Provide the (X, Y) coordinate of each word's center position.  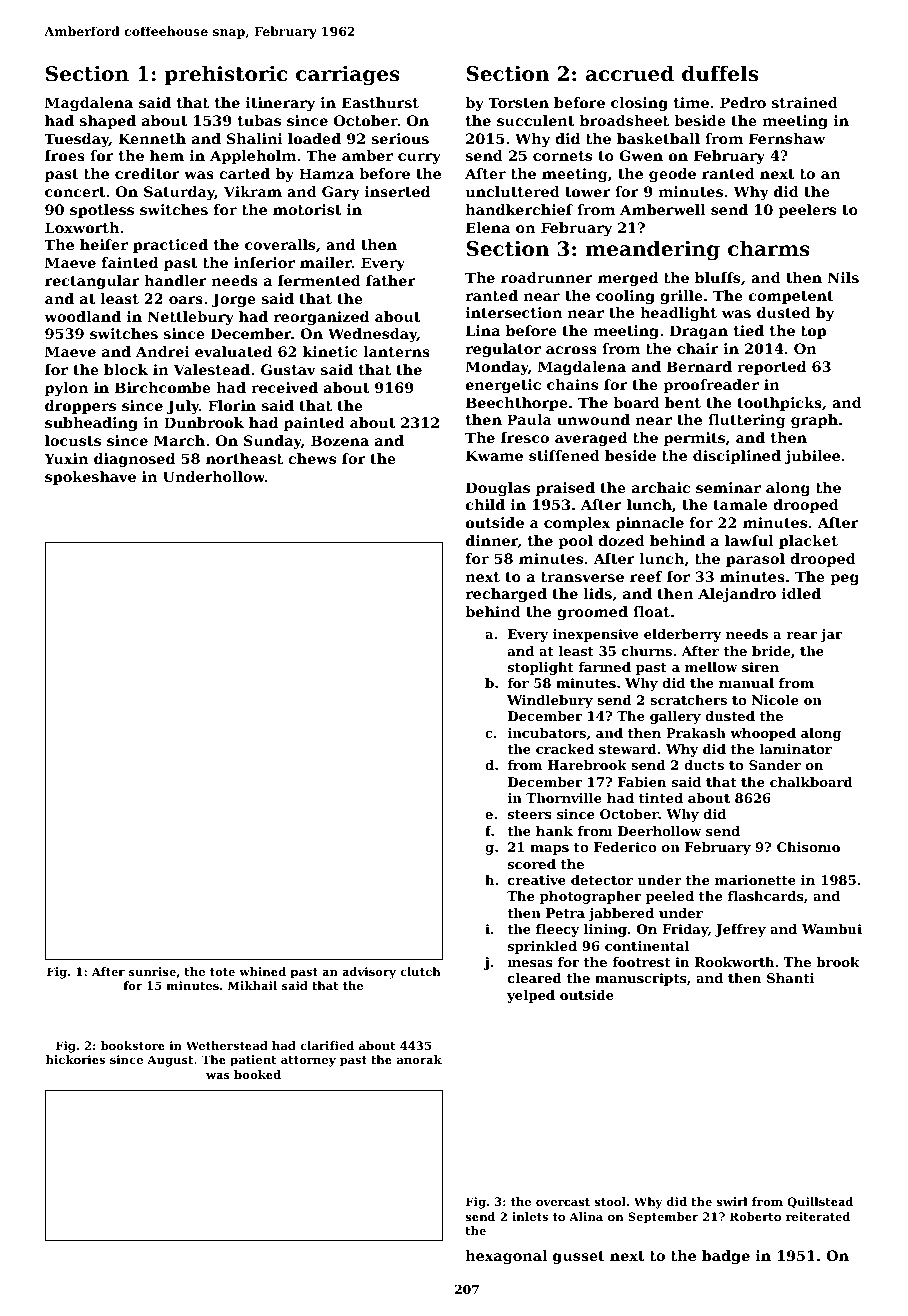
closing (639, 104)
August (170, 1061)
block (126, 369)
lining (605, 930)
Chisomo (808, 847)
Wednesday (372, 335)
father (390, 280)
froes (65, 155)
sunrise (152, 971)
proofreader (711, 386)
